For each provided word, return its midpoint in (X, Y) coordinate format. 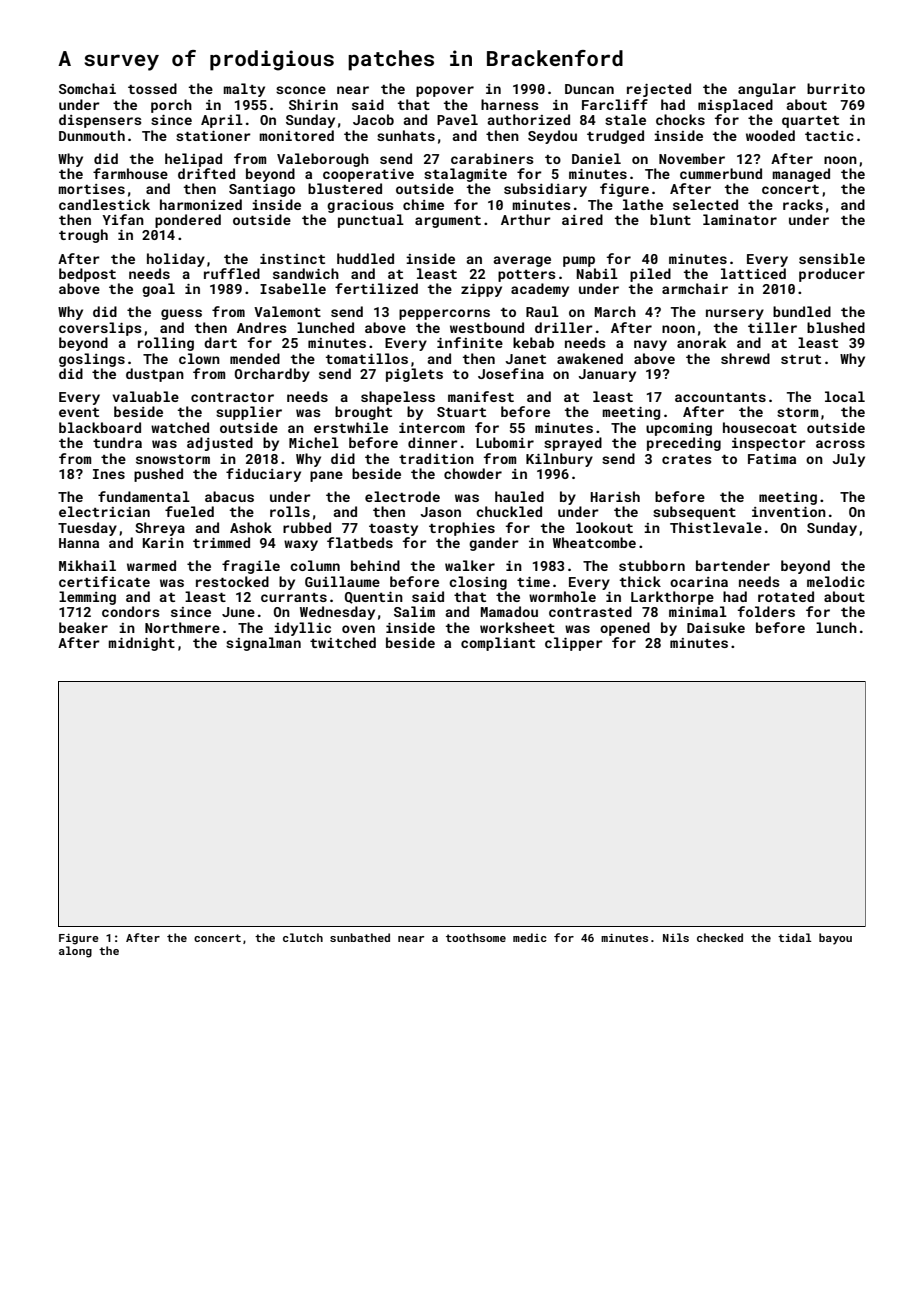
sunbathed (360, 937)
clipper (574, 644)
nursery (735, 314)
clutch (303, 937)
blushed (836, 327)
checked (720, 937)
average (522, 261)
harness (510, 104)
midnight (141, 644)
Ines (109, 474)
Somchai (87, 88)
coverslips (100, 329)
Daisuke (716, 627)
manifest (481, 396)
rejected (659, 90)
